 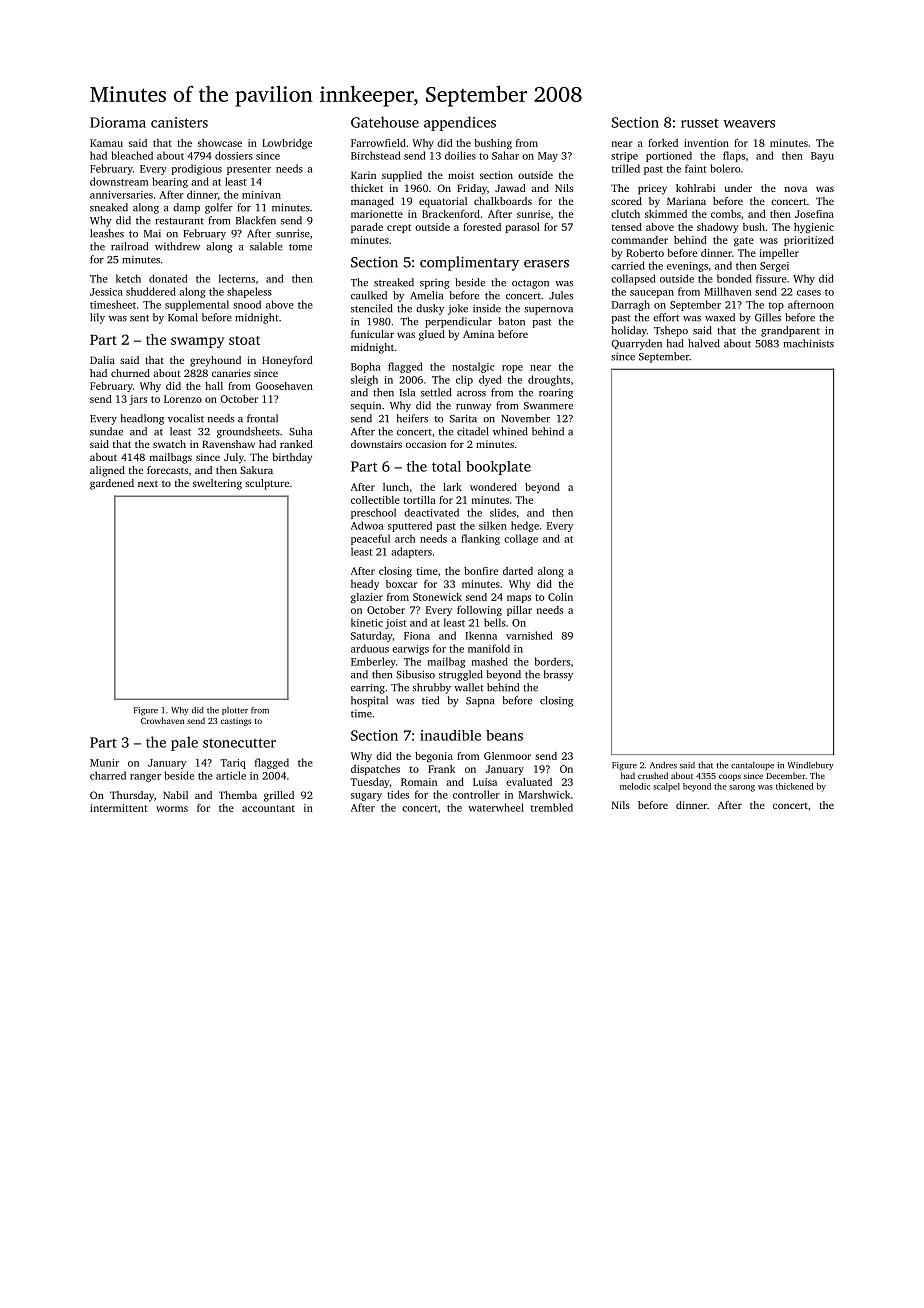 I want to click on tides, so click(x=398, y=794).
